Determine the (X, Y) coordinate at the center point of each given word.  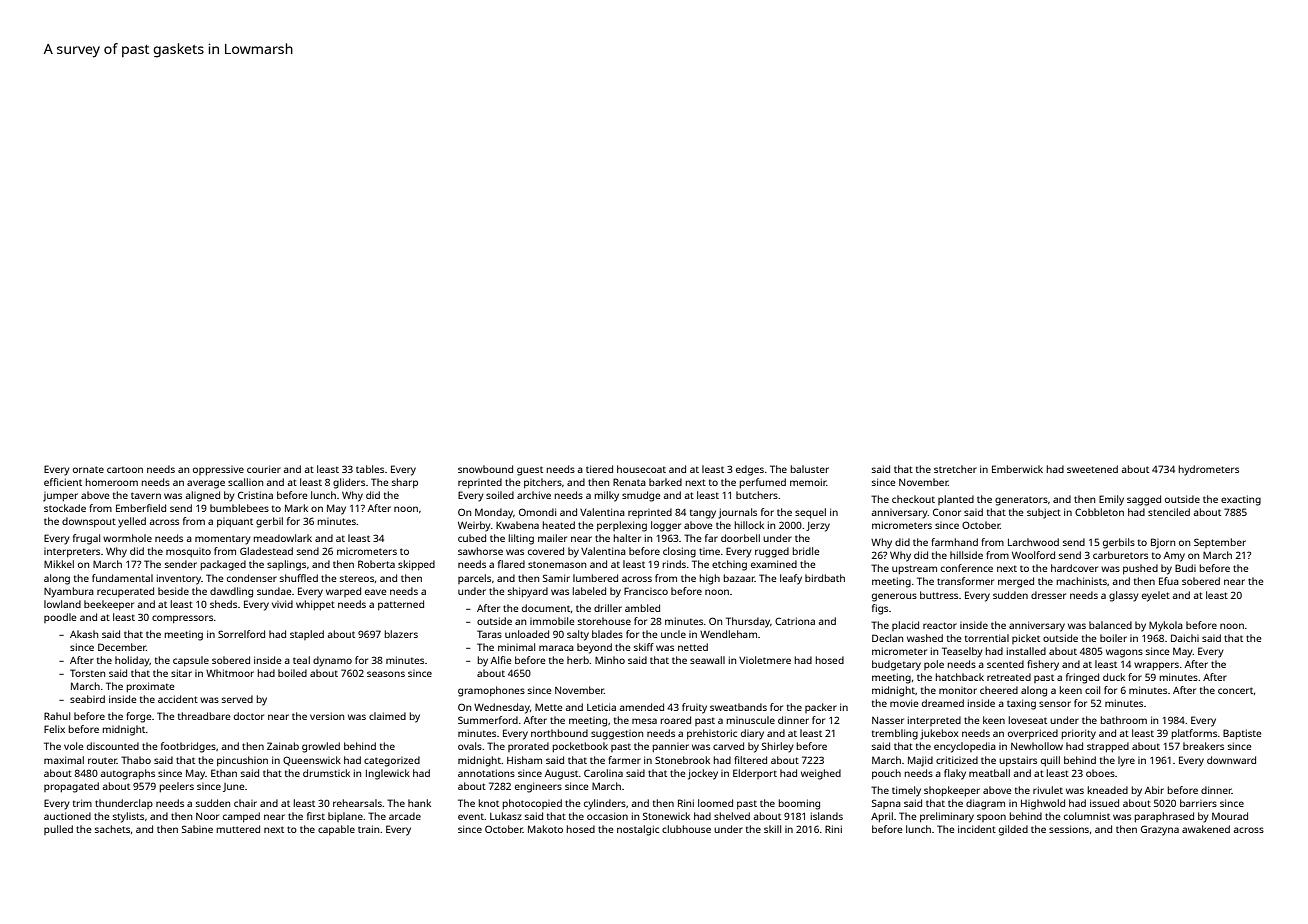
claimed (387, 716)
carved (728, 746)
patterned (401, 605)
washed (925, 638)
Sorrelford (241, 634)
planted (956, 500)
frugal (86, 539)
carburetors (1120, 555)
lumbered (595, 578)
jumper (60, 497)
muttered (238, 829)
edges (750, 470)
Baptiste (1242, 734)
